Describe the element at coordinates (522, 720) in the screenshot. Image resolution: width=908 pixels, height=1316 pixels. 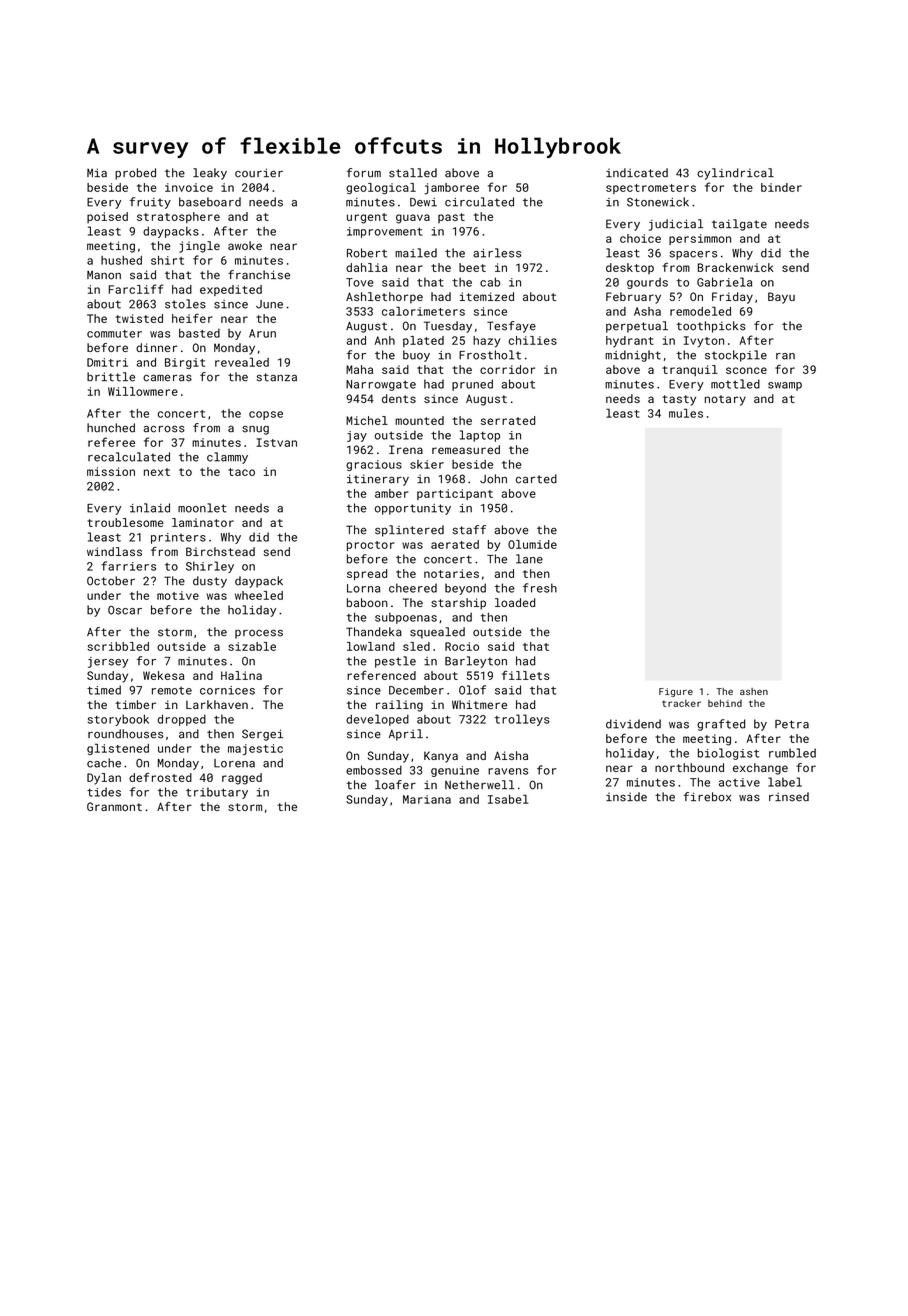
I see `trolleys` at that location.
